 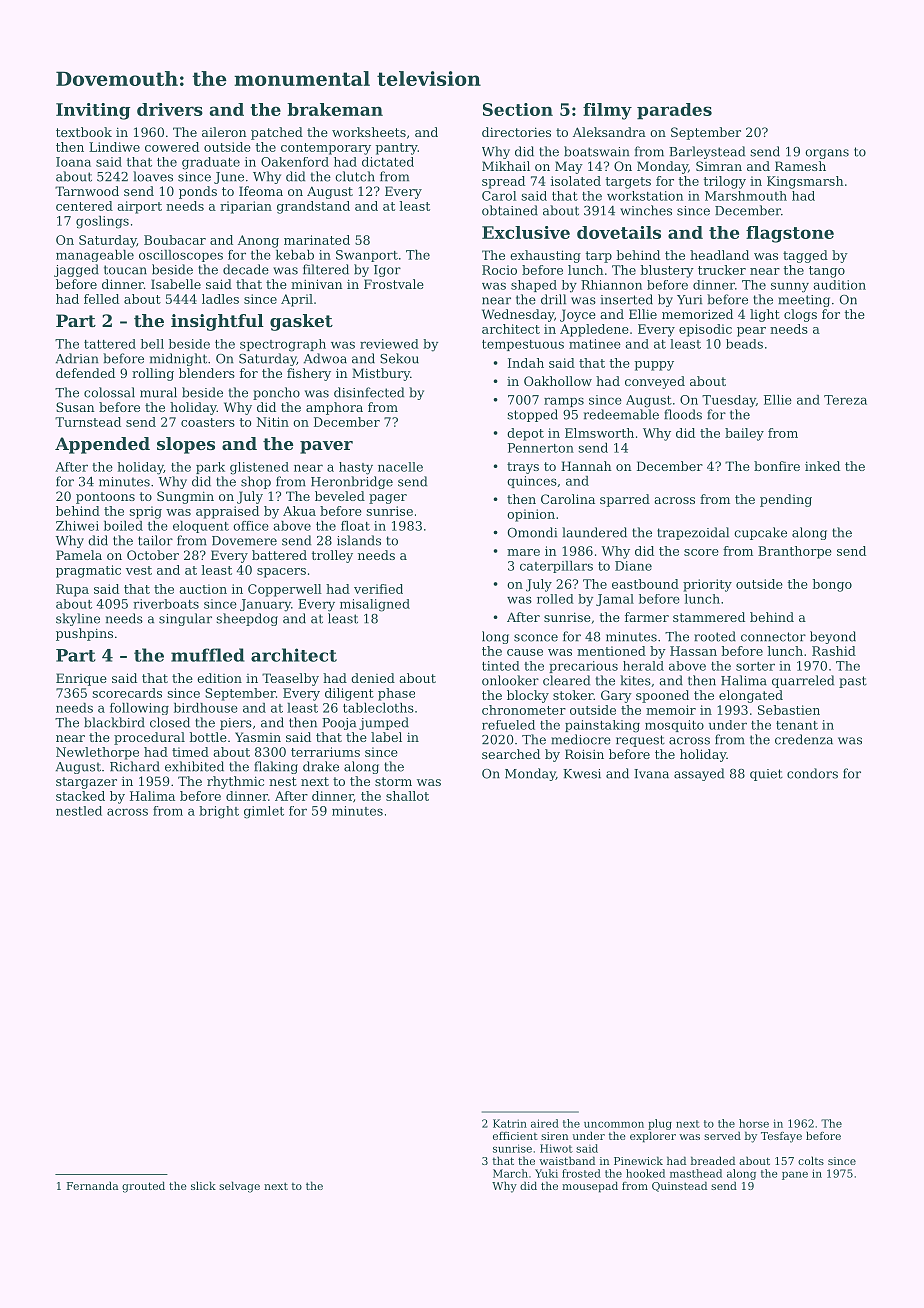 I want to click on organs, so click(x=827, y=154).
